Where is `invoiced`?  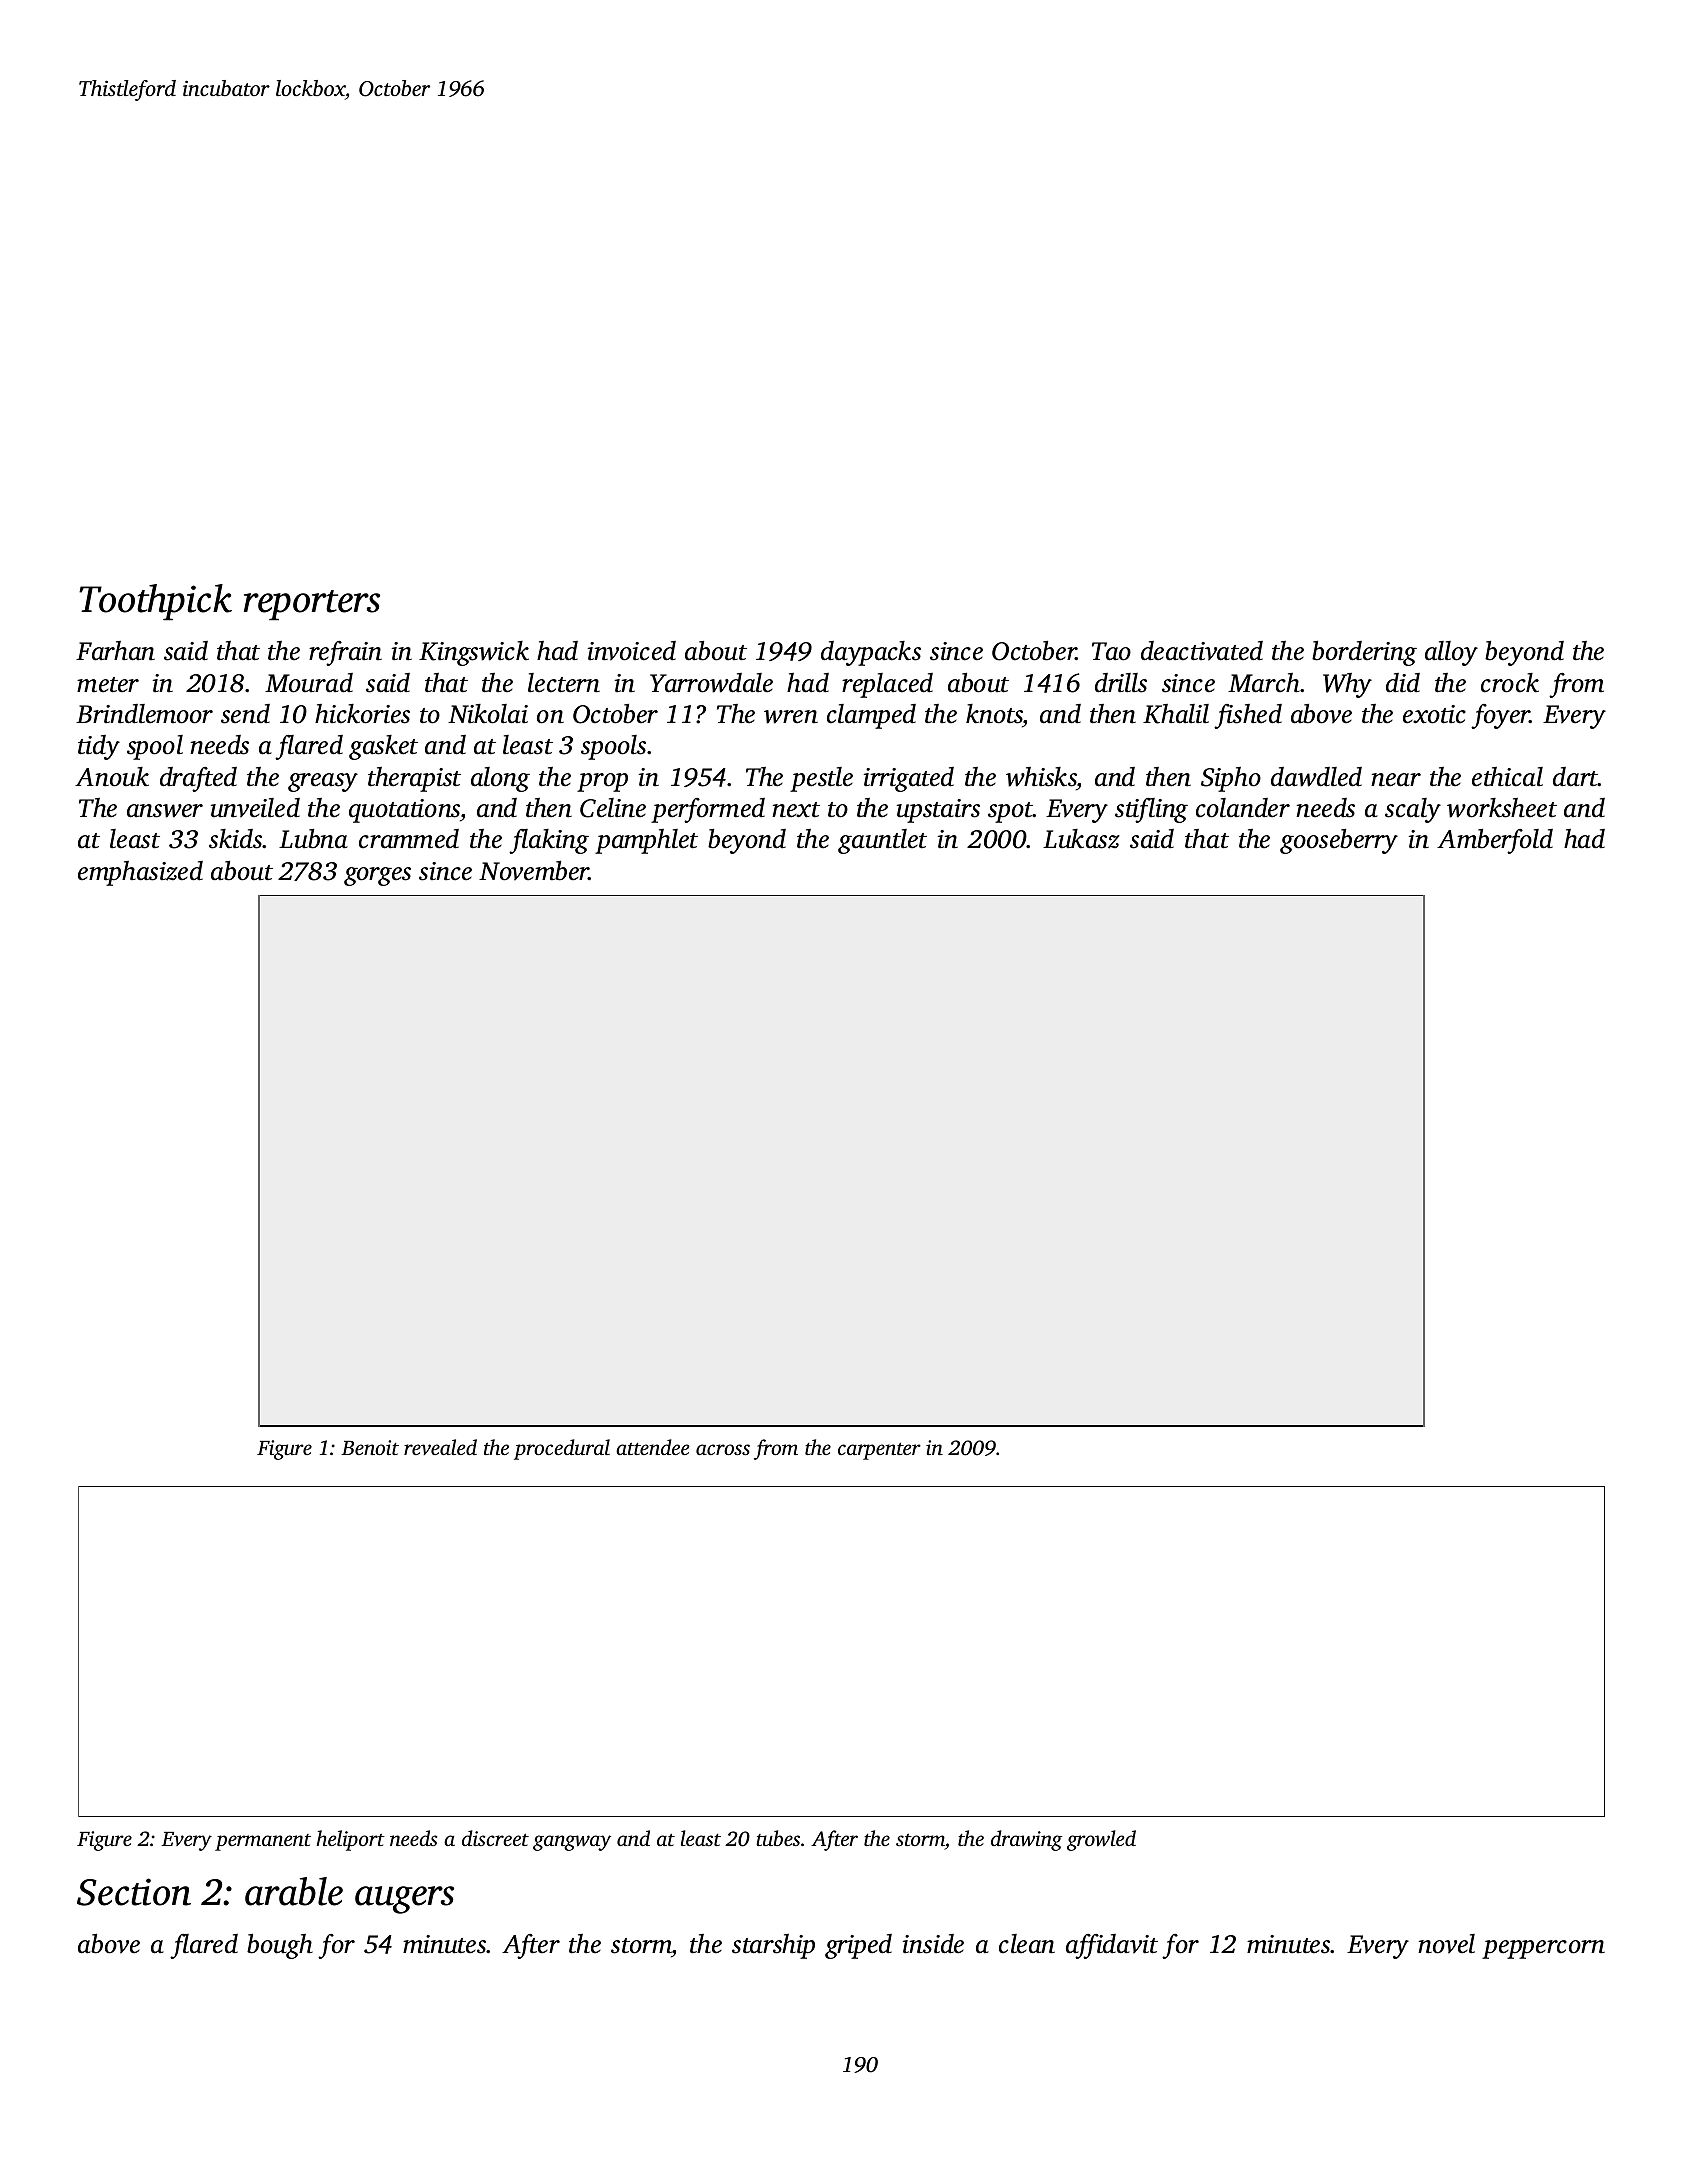
invoiced is located at coordinates (632, 651).
